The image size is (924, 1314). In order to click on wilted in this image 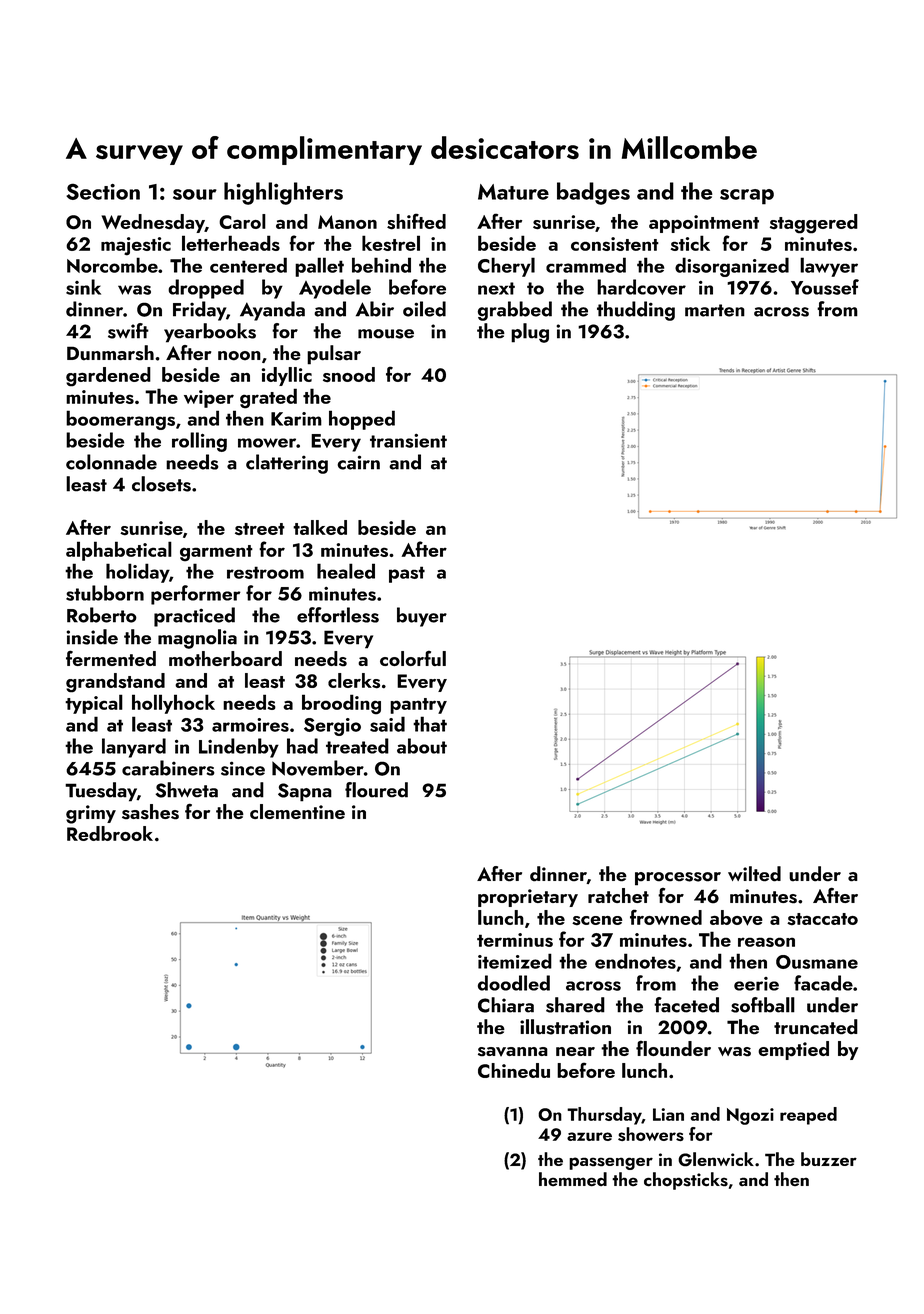, I will do `click(754, 874)`.
